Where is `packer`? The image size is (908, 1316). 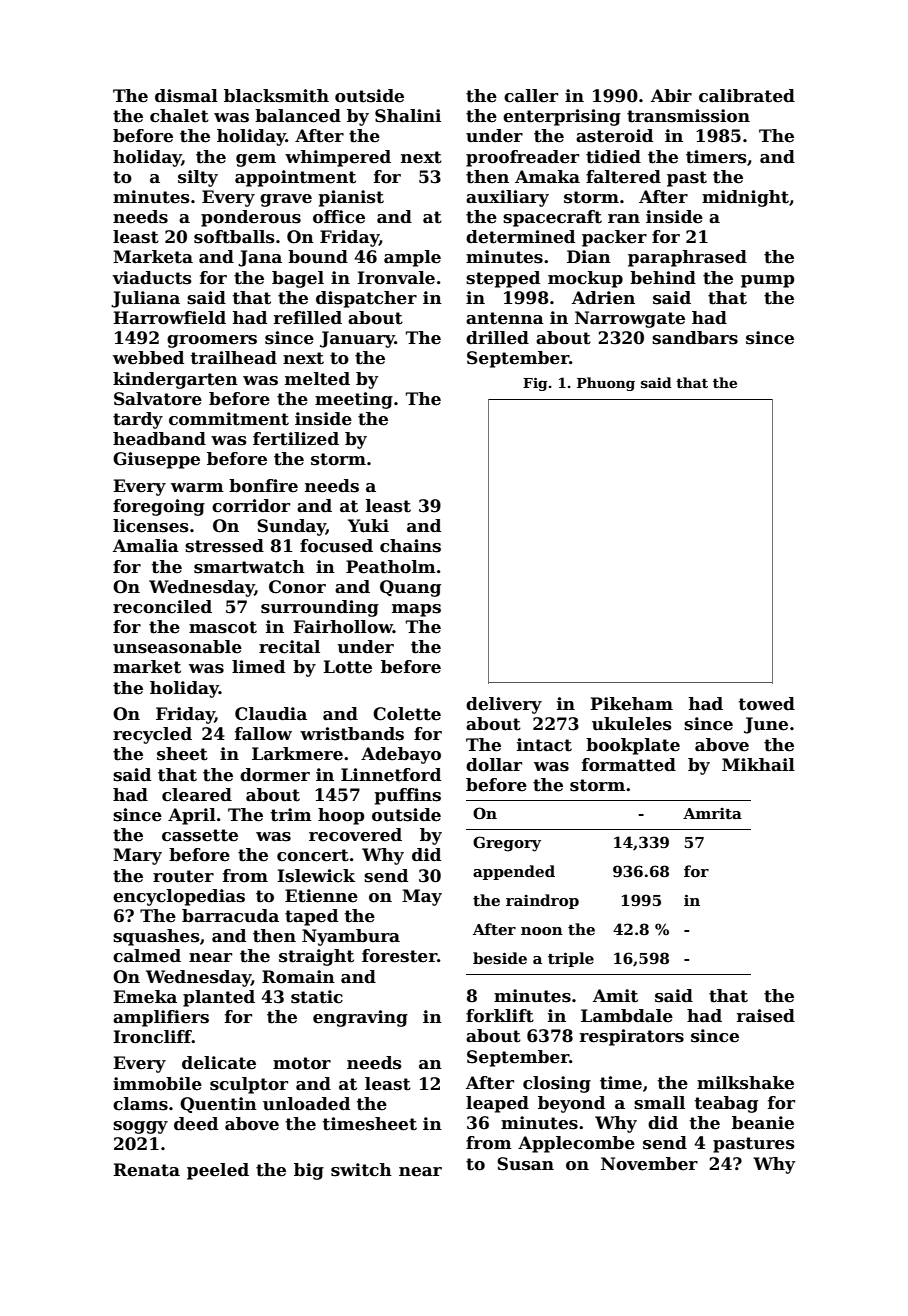 packer is located at coordinates (614, 238).
